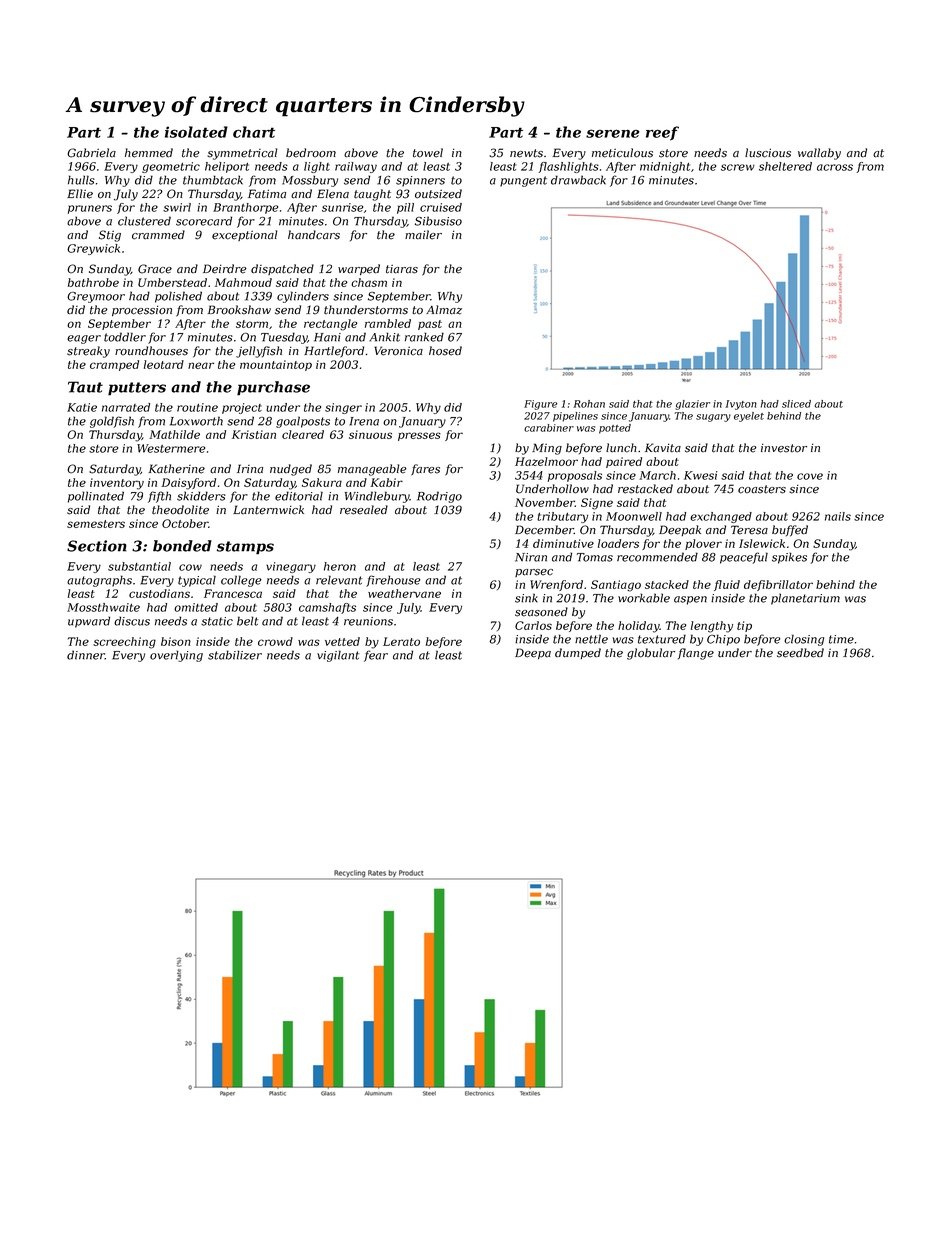  What do you see at coordinates (245, 548) in the document?
I see `stamps` at bounding box center [245, 548].
